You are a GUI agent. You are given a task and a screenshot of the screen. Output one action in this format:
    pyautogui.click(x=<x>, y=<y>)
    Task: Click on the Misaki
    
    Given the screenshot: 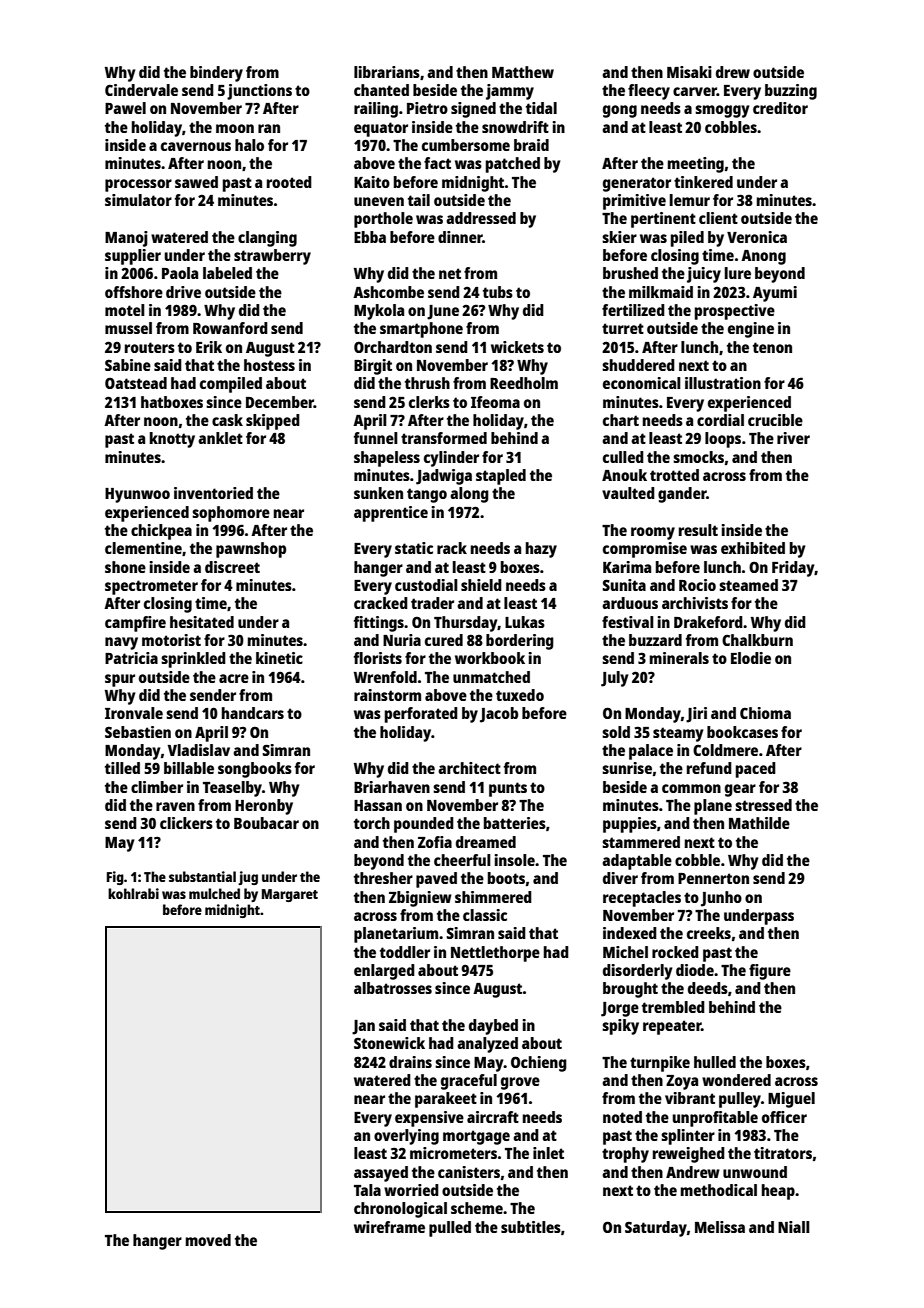 What is the action you would take?
    pyautogui.click(x=689, y=72)
